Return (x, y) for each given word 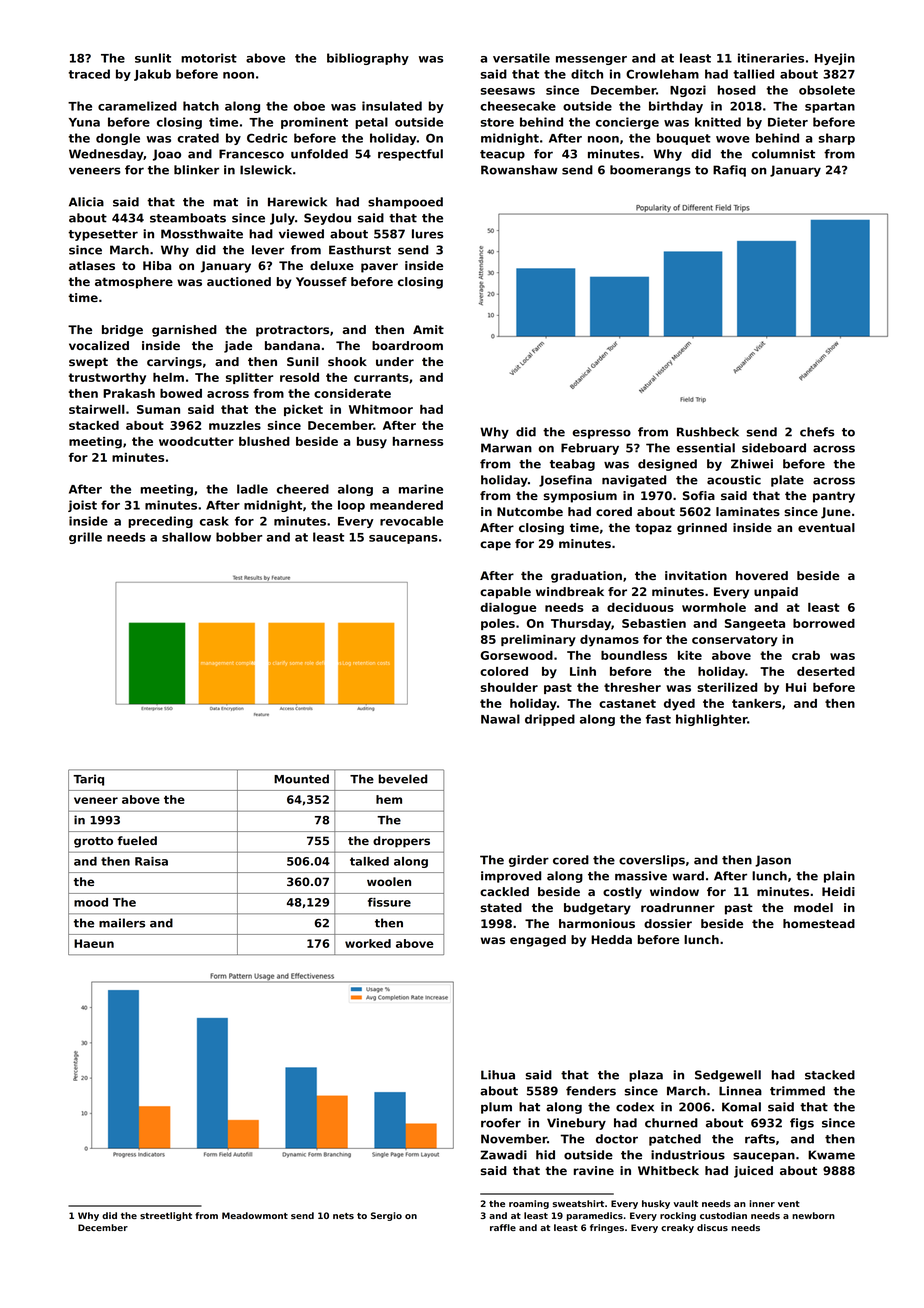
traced (89, 74)
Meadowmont (255, 1215)
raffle (503, 1227)
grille (85, 538)
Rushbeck (708, 432)
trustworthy (107, 379)
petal (371, 123)
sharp (837, 139)
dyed (679, 705)
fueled (137, 840)
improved (511, 877)
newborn (813, 1215)
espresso (602, 434)
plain (839, 877)
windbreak (570, 591)
